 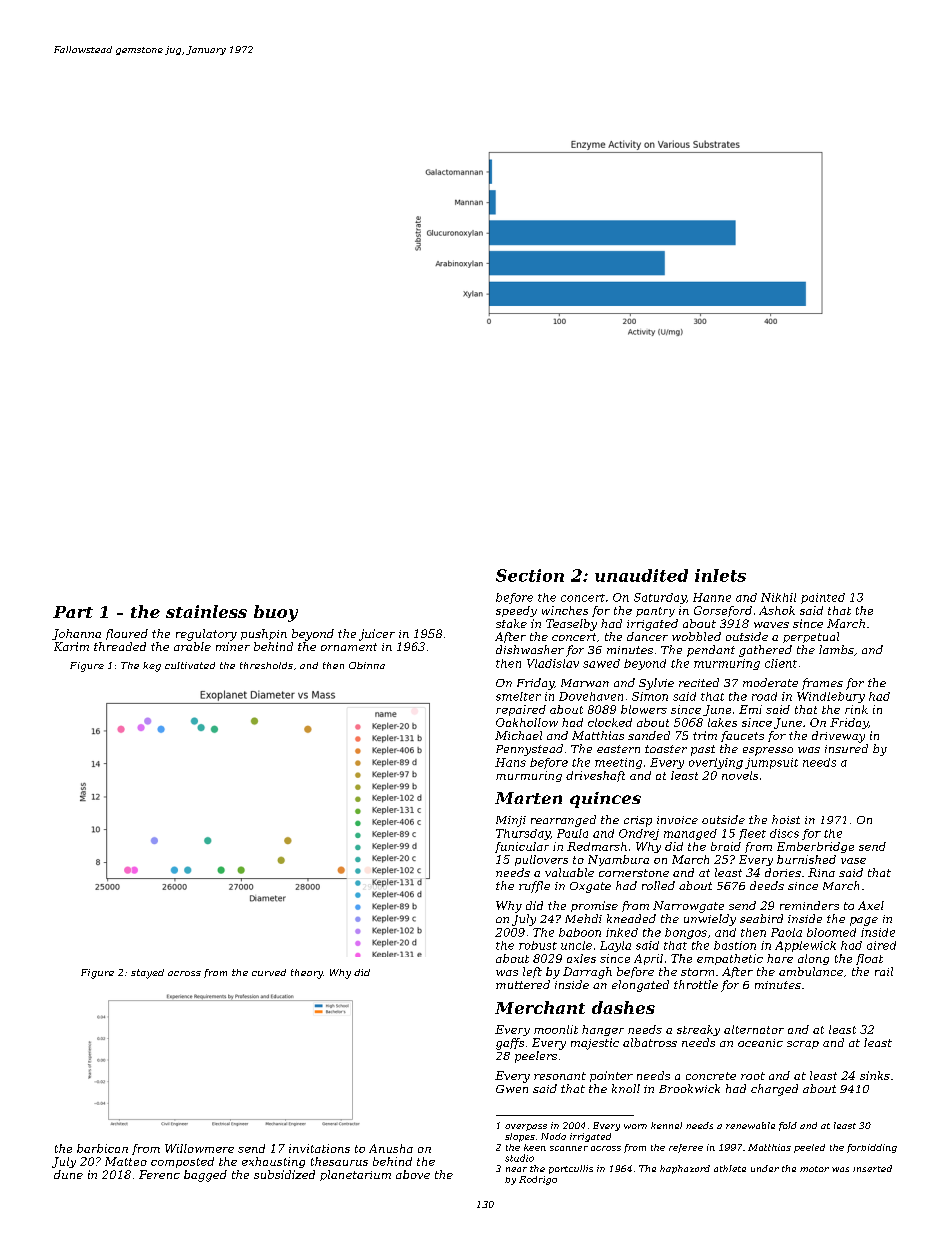 I want to click on Gorseford, so click(x=723, y=611).
